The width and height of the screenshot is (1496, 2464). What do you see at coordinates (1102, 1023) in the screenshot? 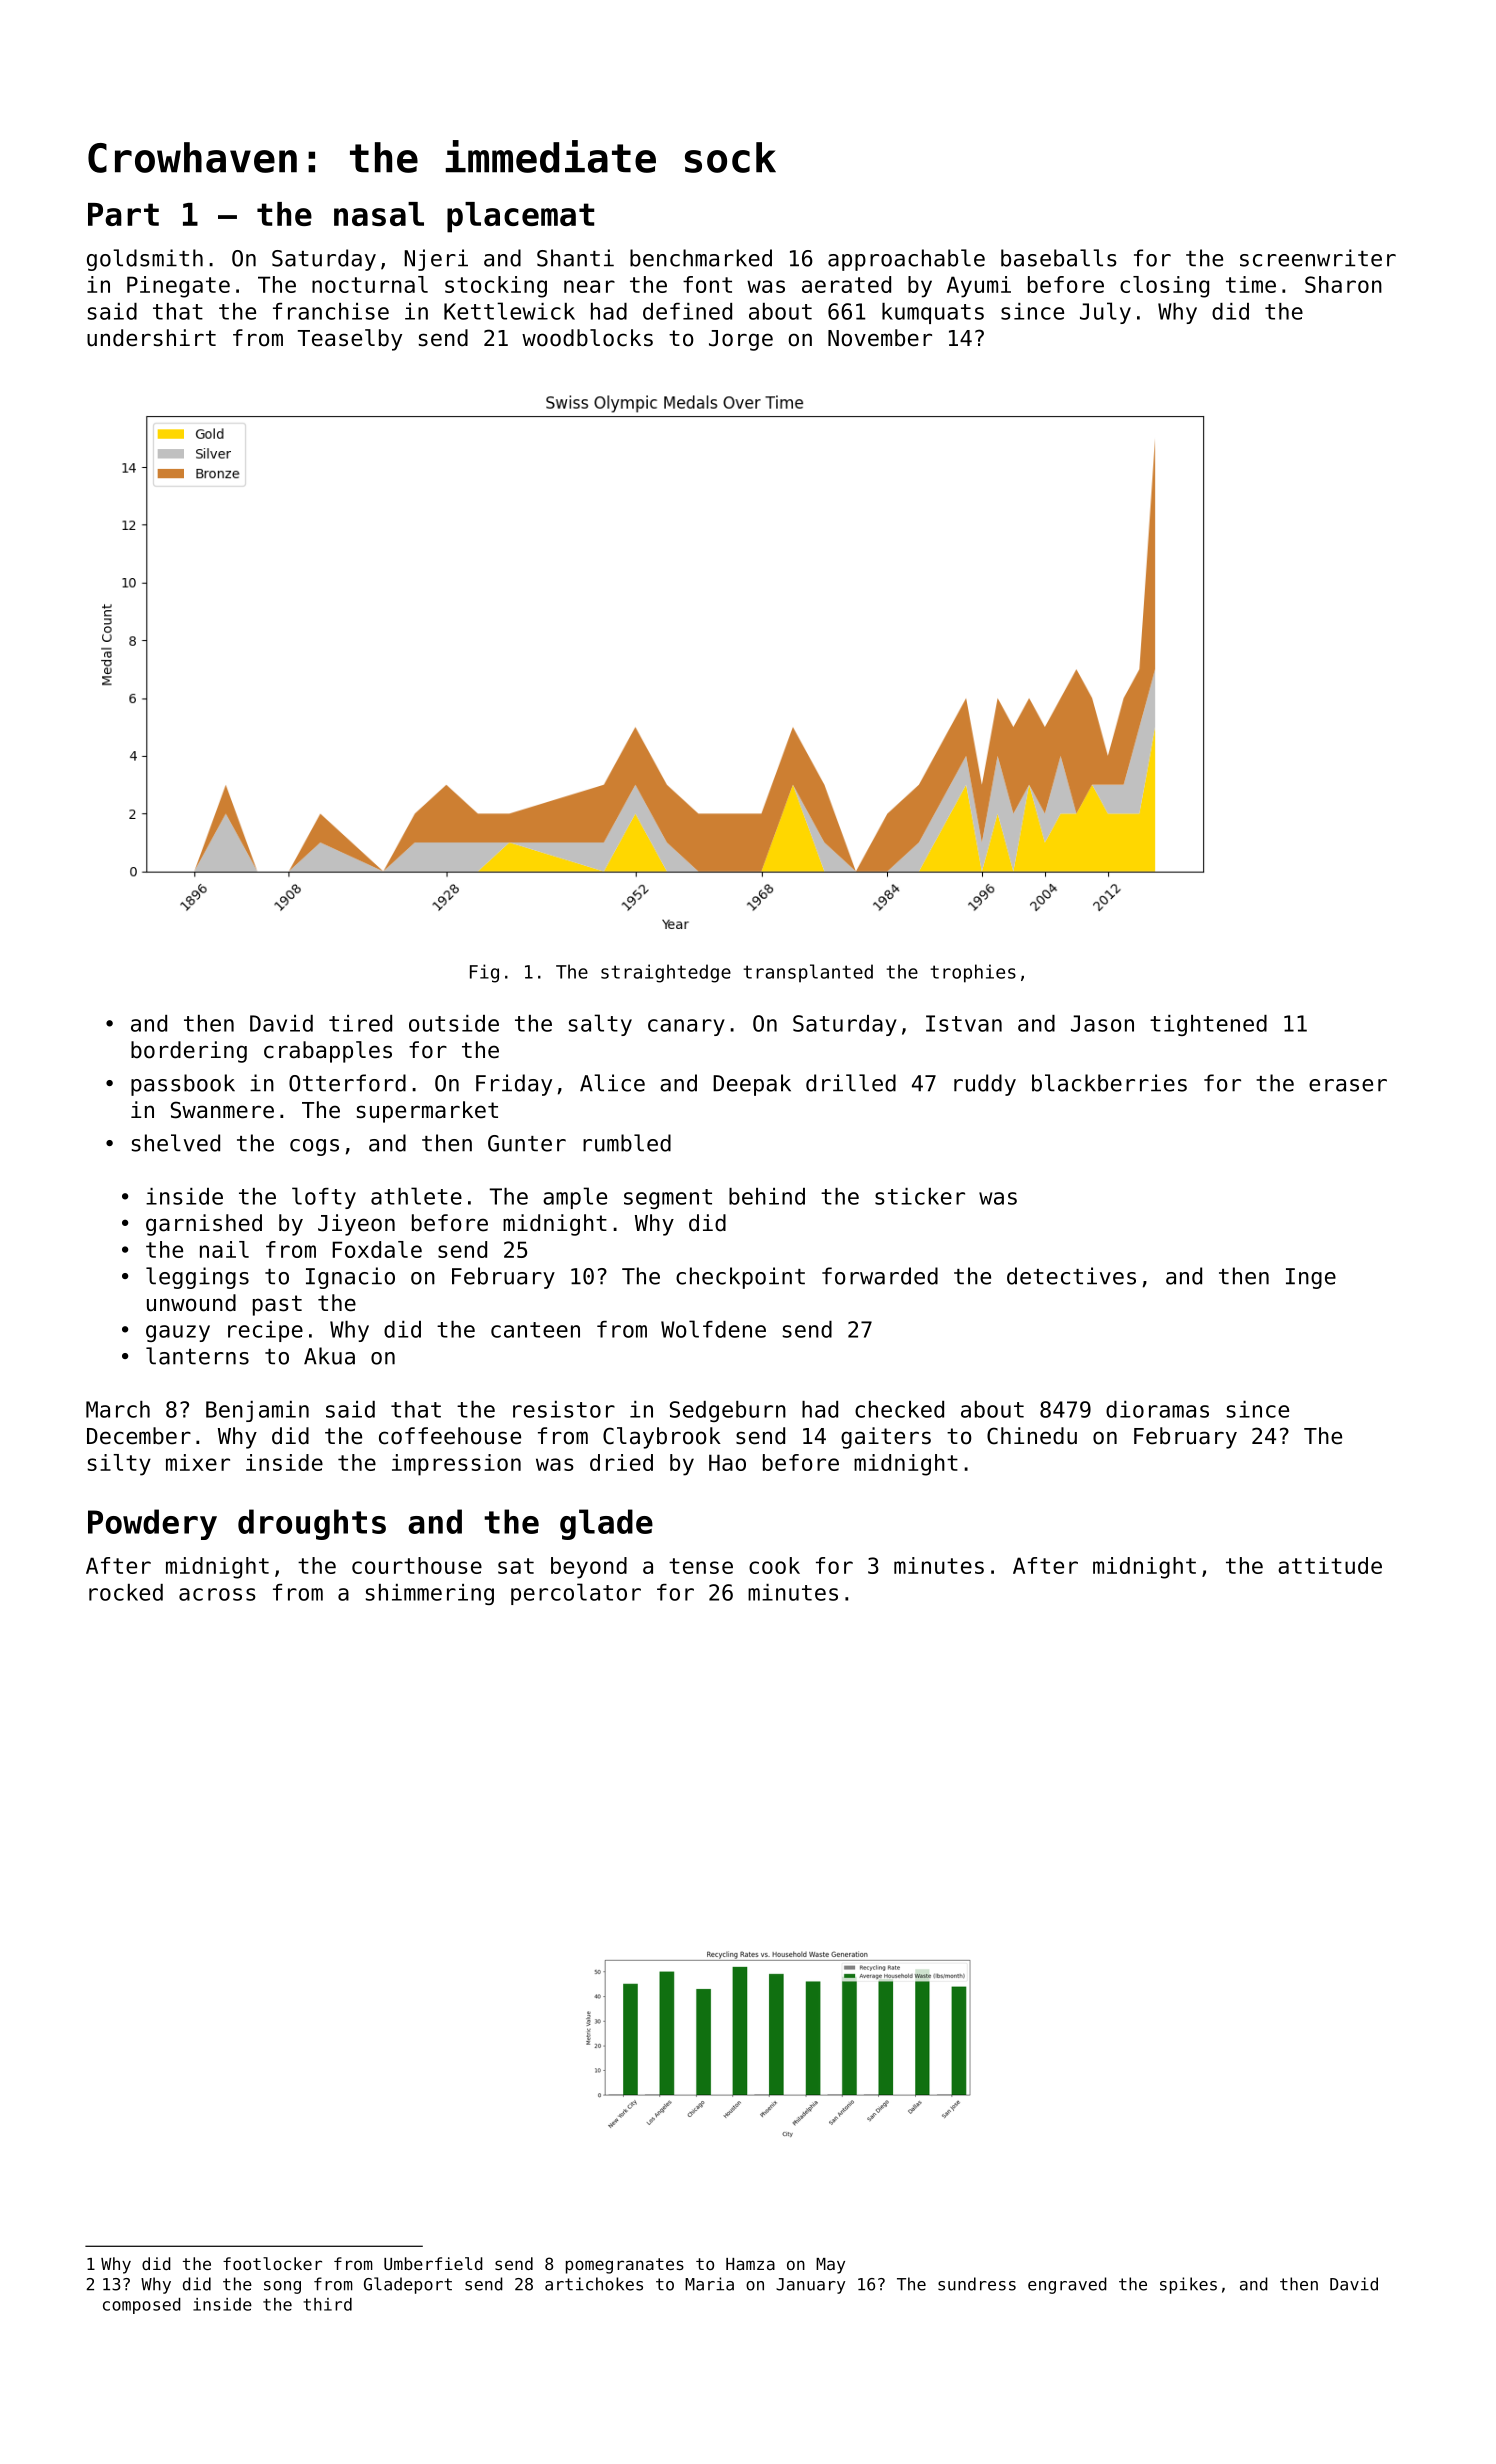
I see `Jason` at bounding box center [1102, 1023].
